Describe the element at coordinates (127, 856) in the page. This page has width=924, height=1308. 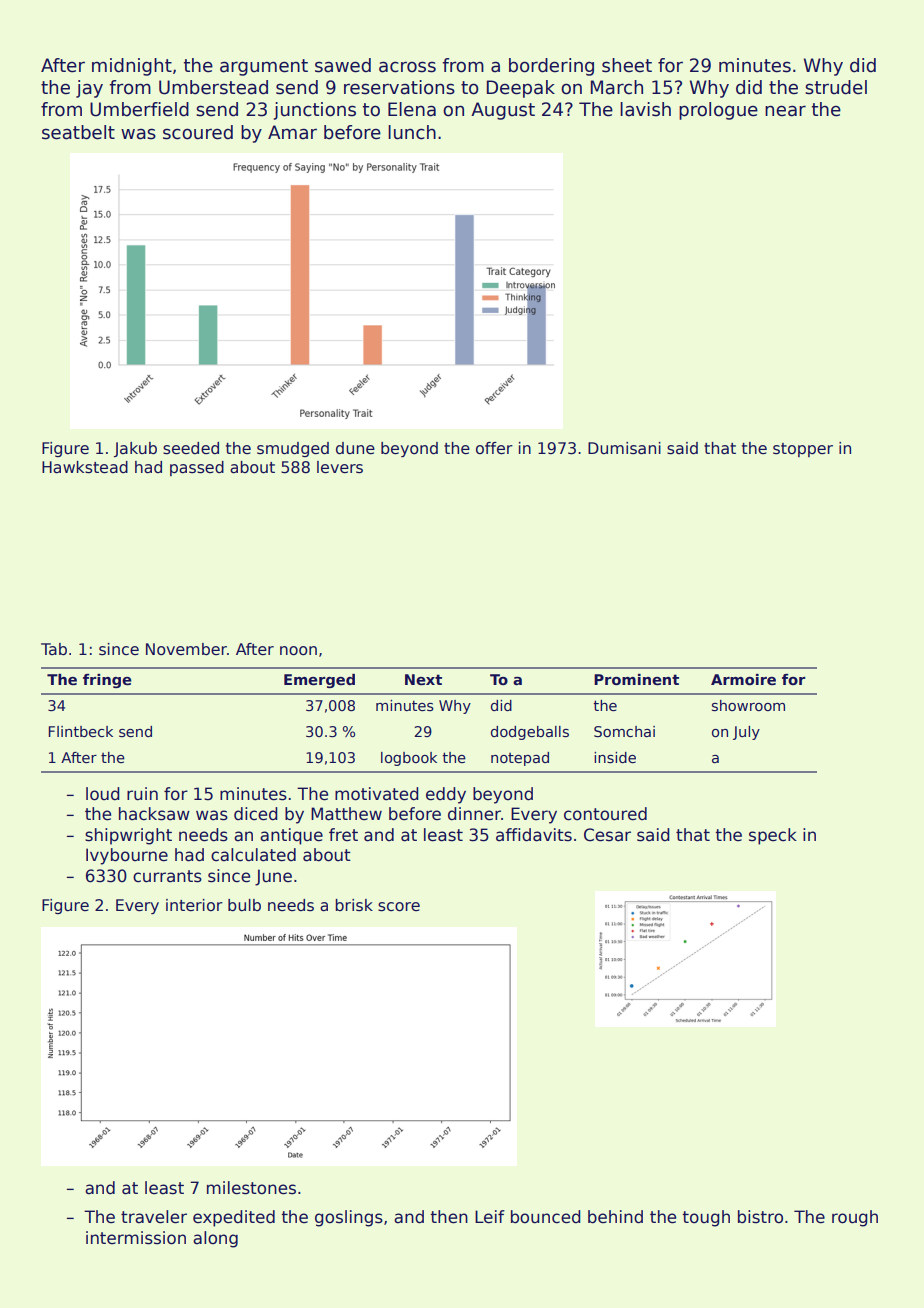
I see `Ivybourne` at that location.
